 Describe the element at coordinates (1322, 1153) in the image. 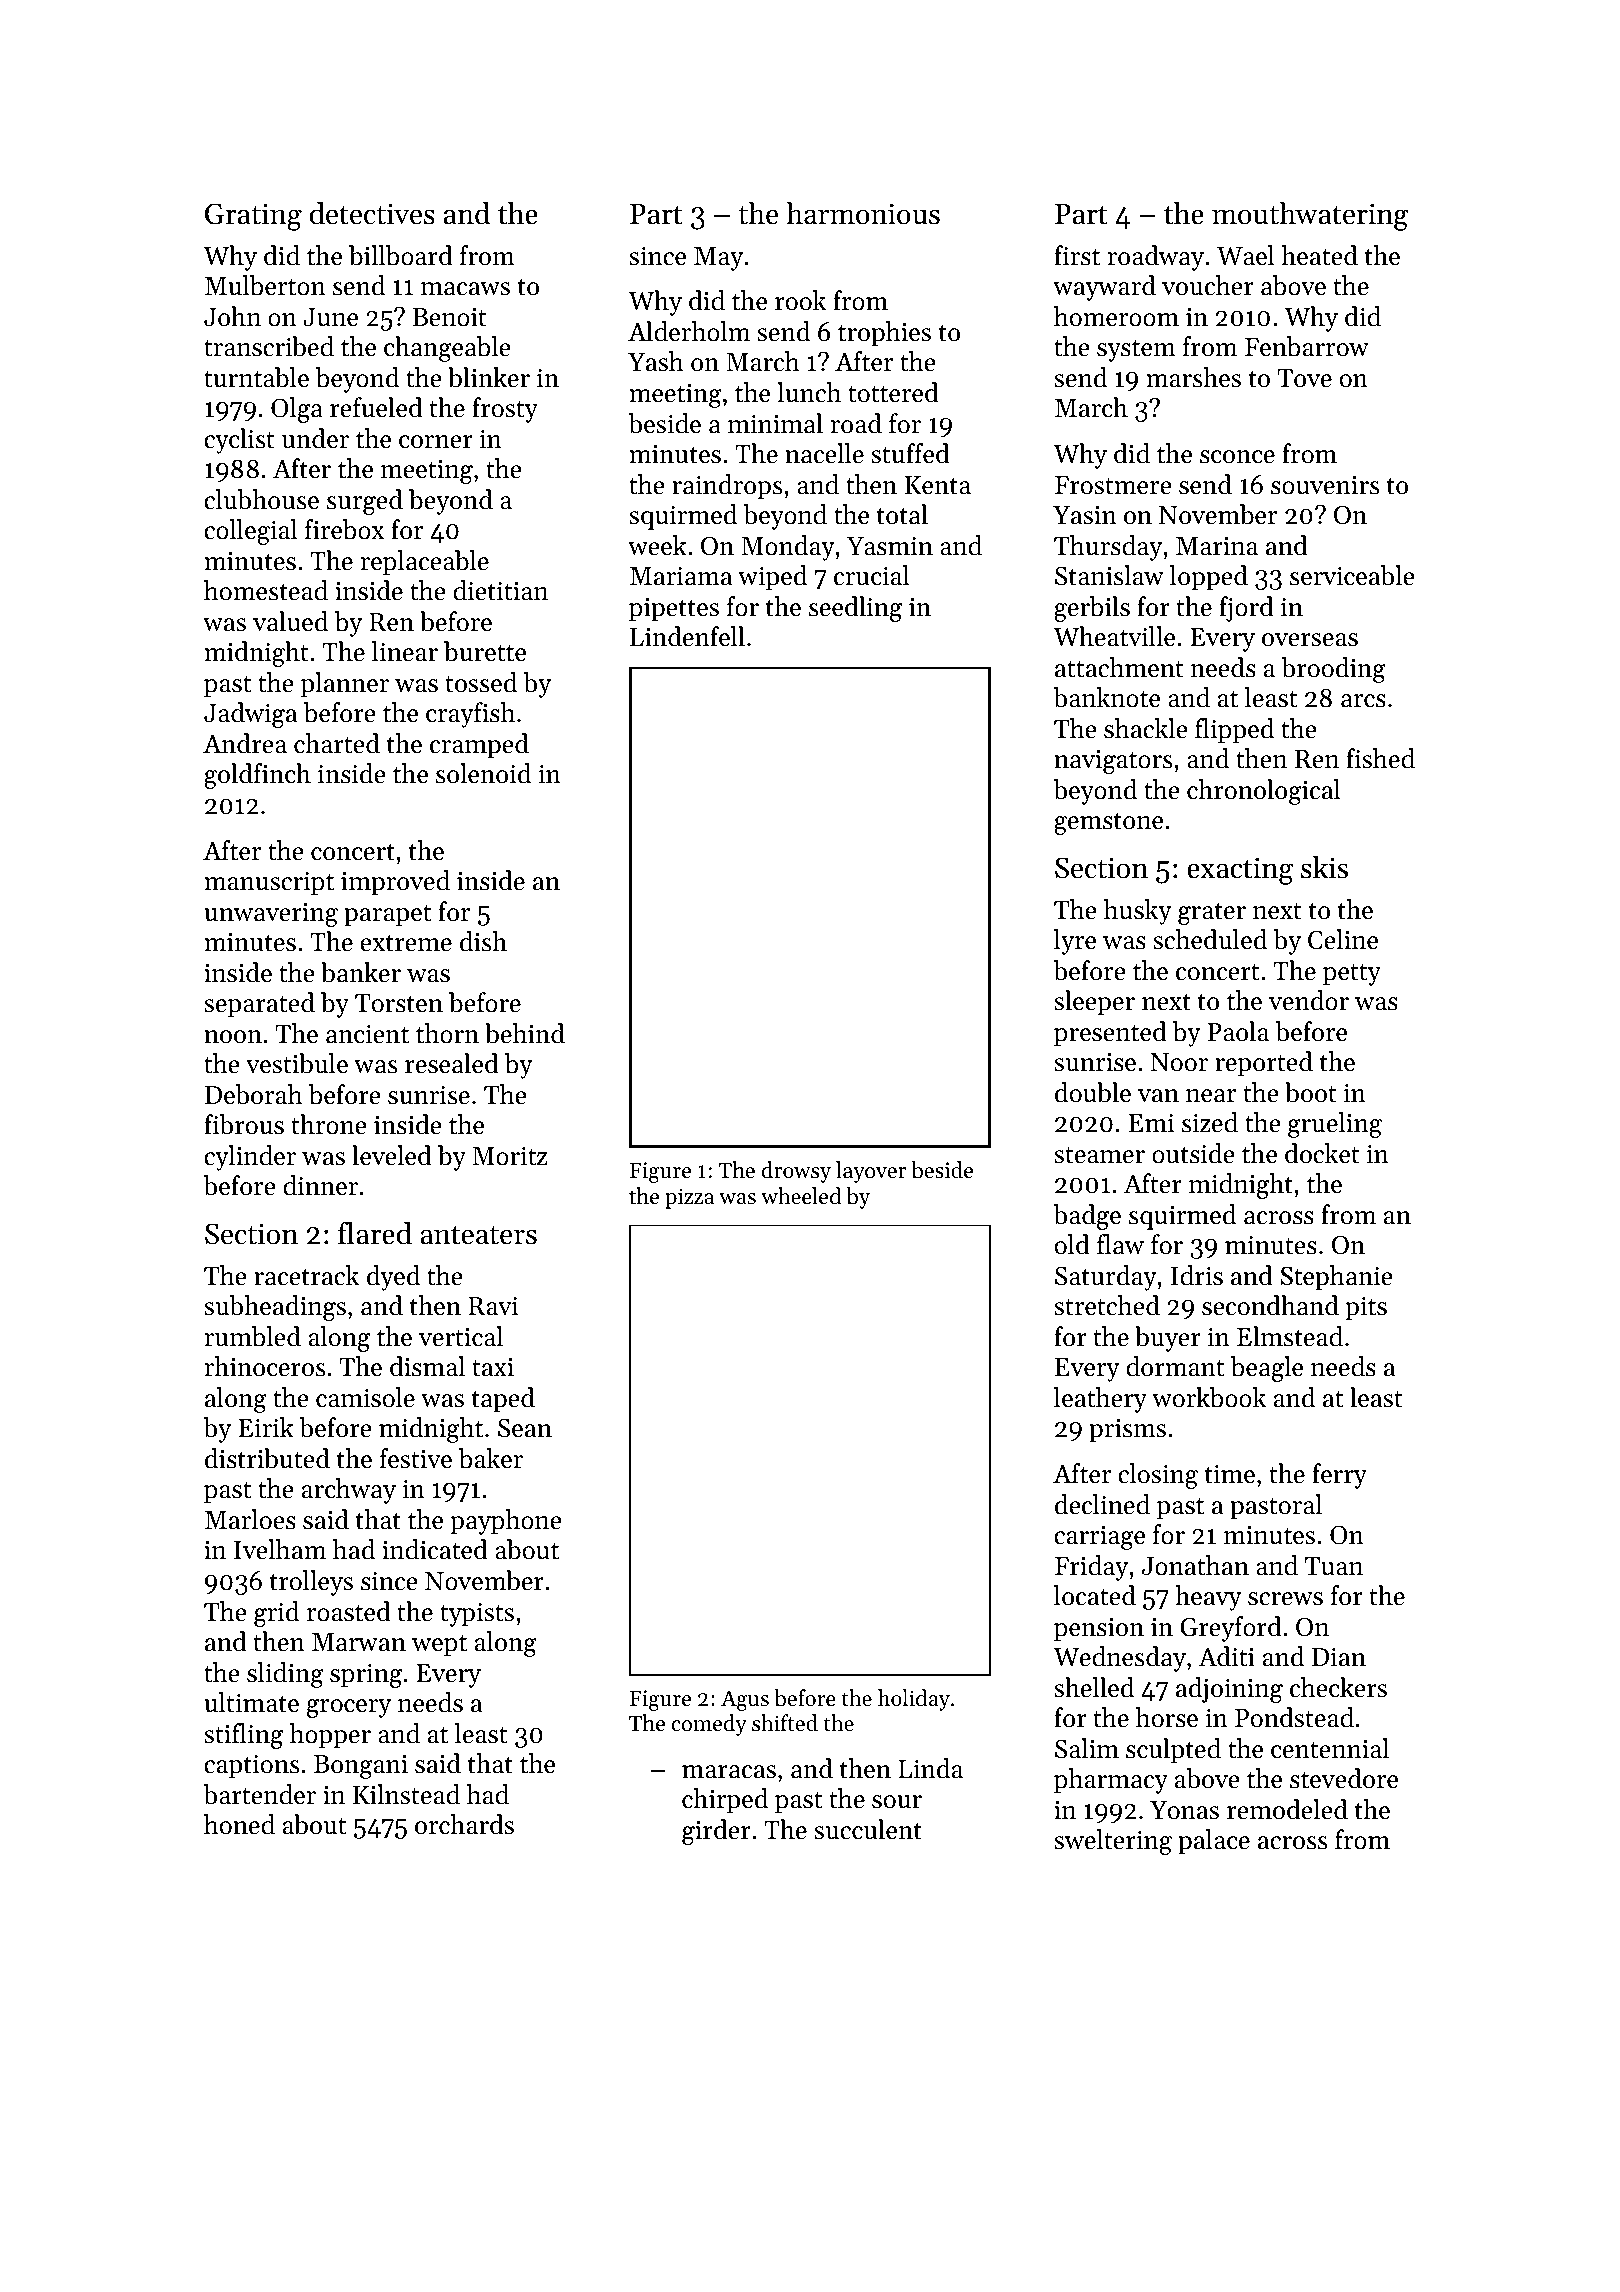

I see `docket` at that location.
